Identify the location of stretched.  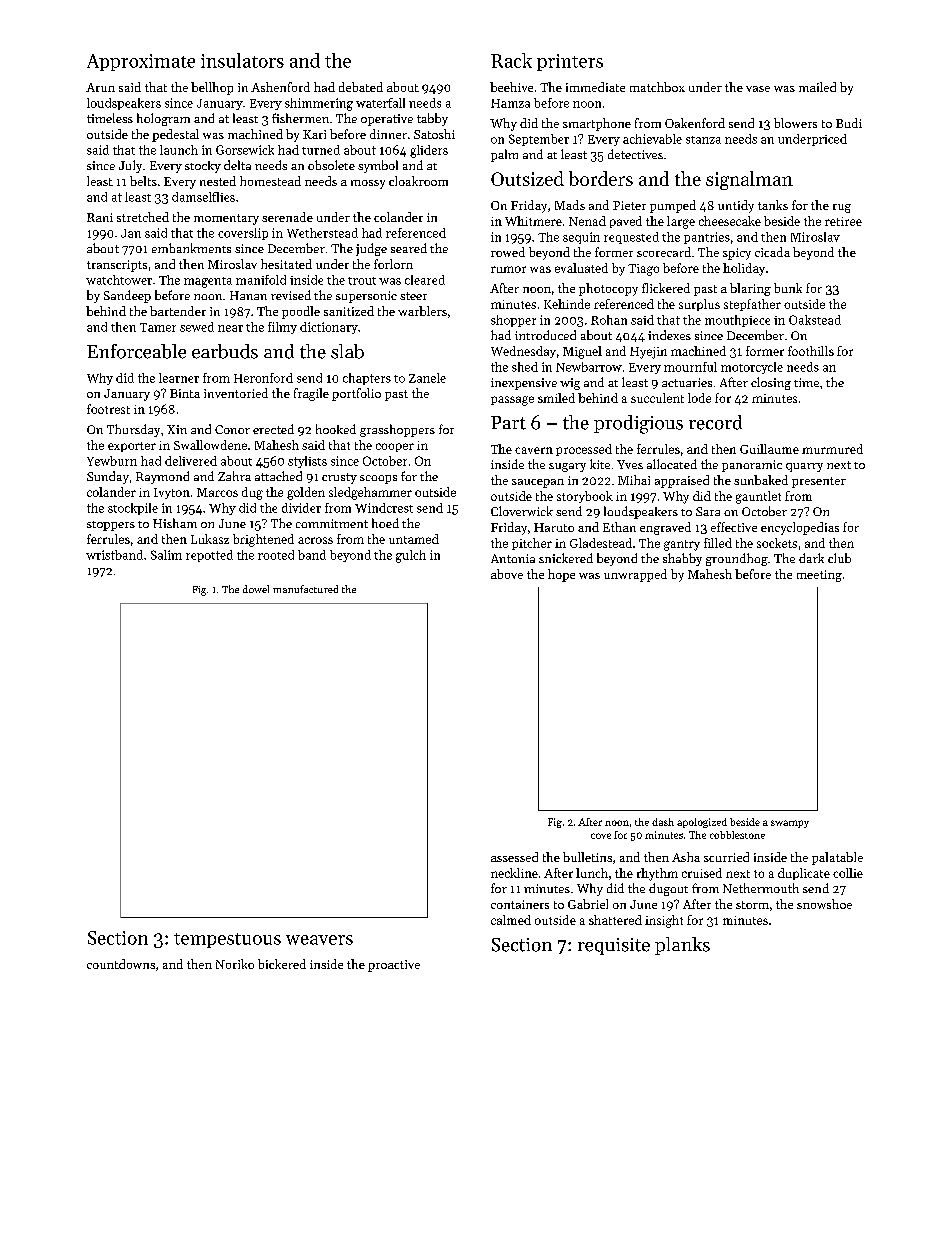
(143, 217).
